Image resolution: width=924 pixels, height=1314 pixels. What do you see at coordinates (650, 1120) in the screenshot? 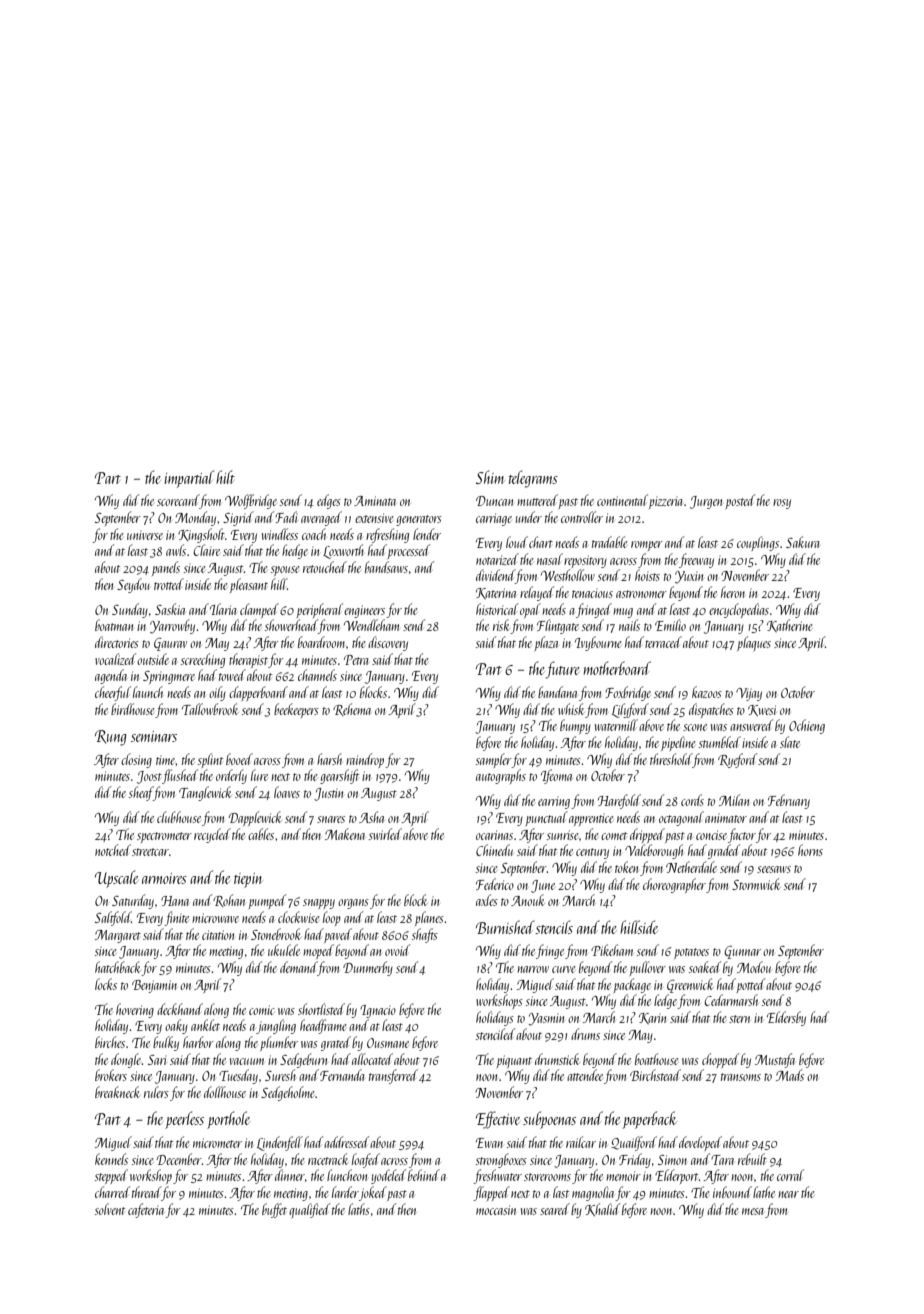
I see `paperback` at bounding box center [650, 1120].
